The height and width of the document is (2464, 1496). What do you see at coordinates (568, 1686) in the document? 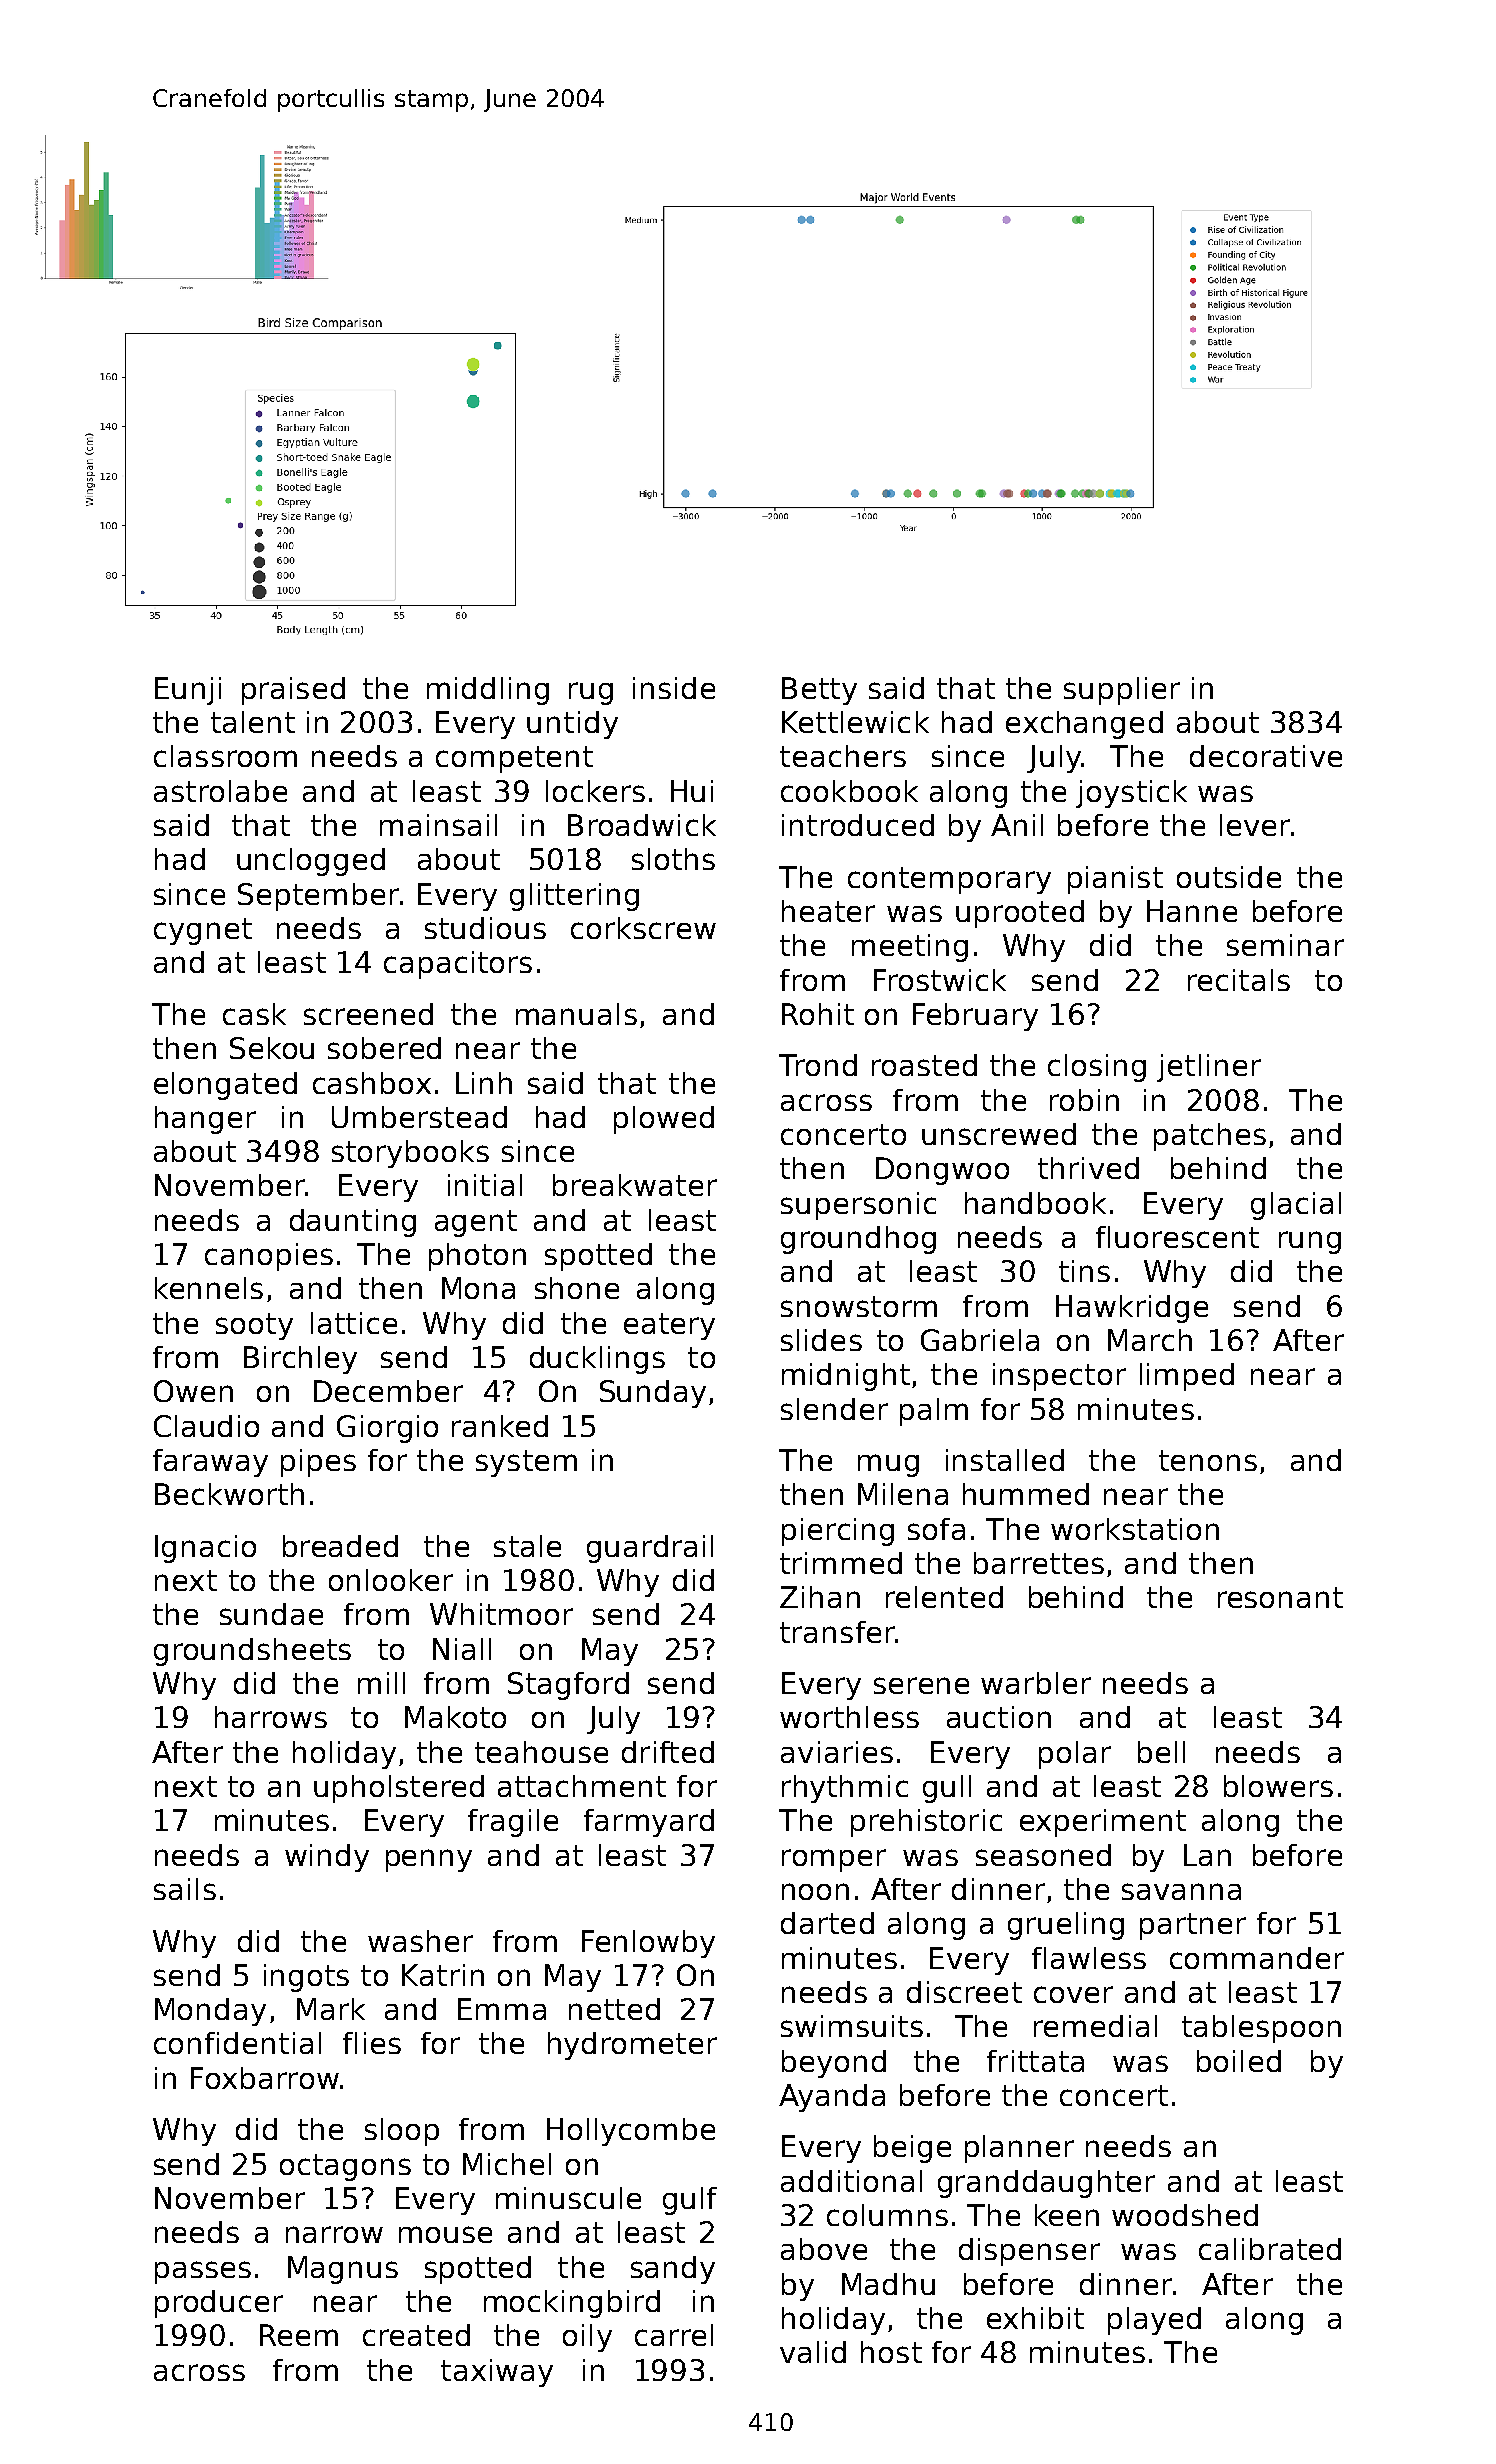
I see `Stagford` at bounding box center [568, 1686].
